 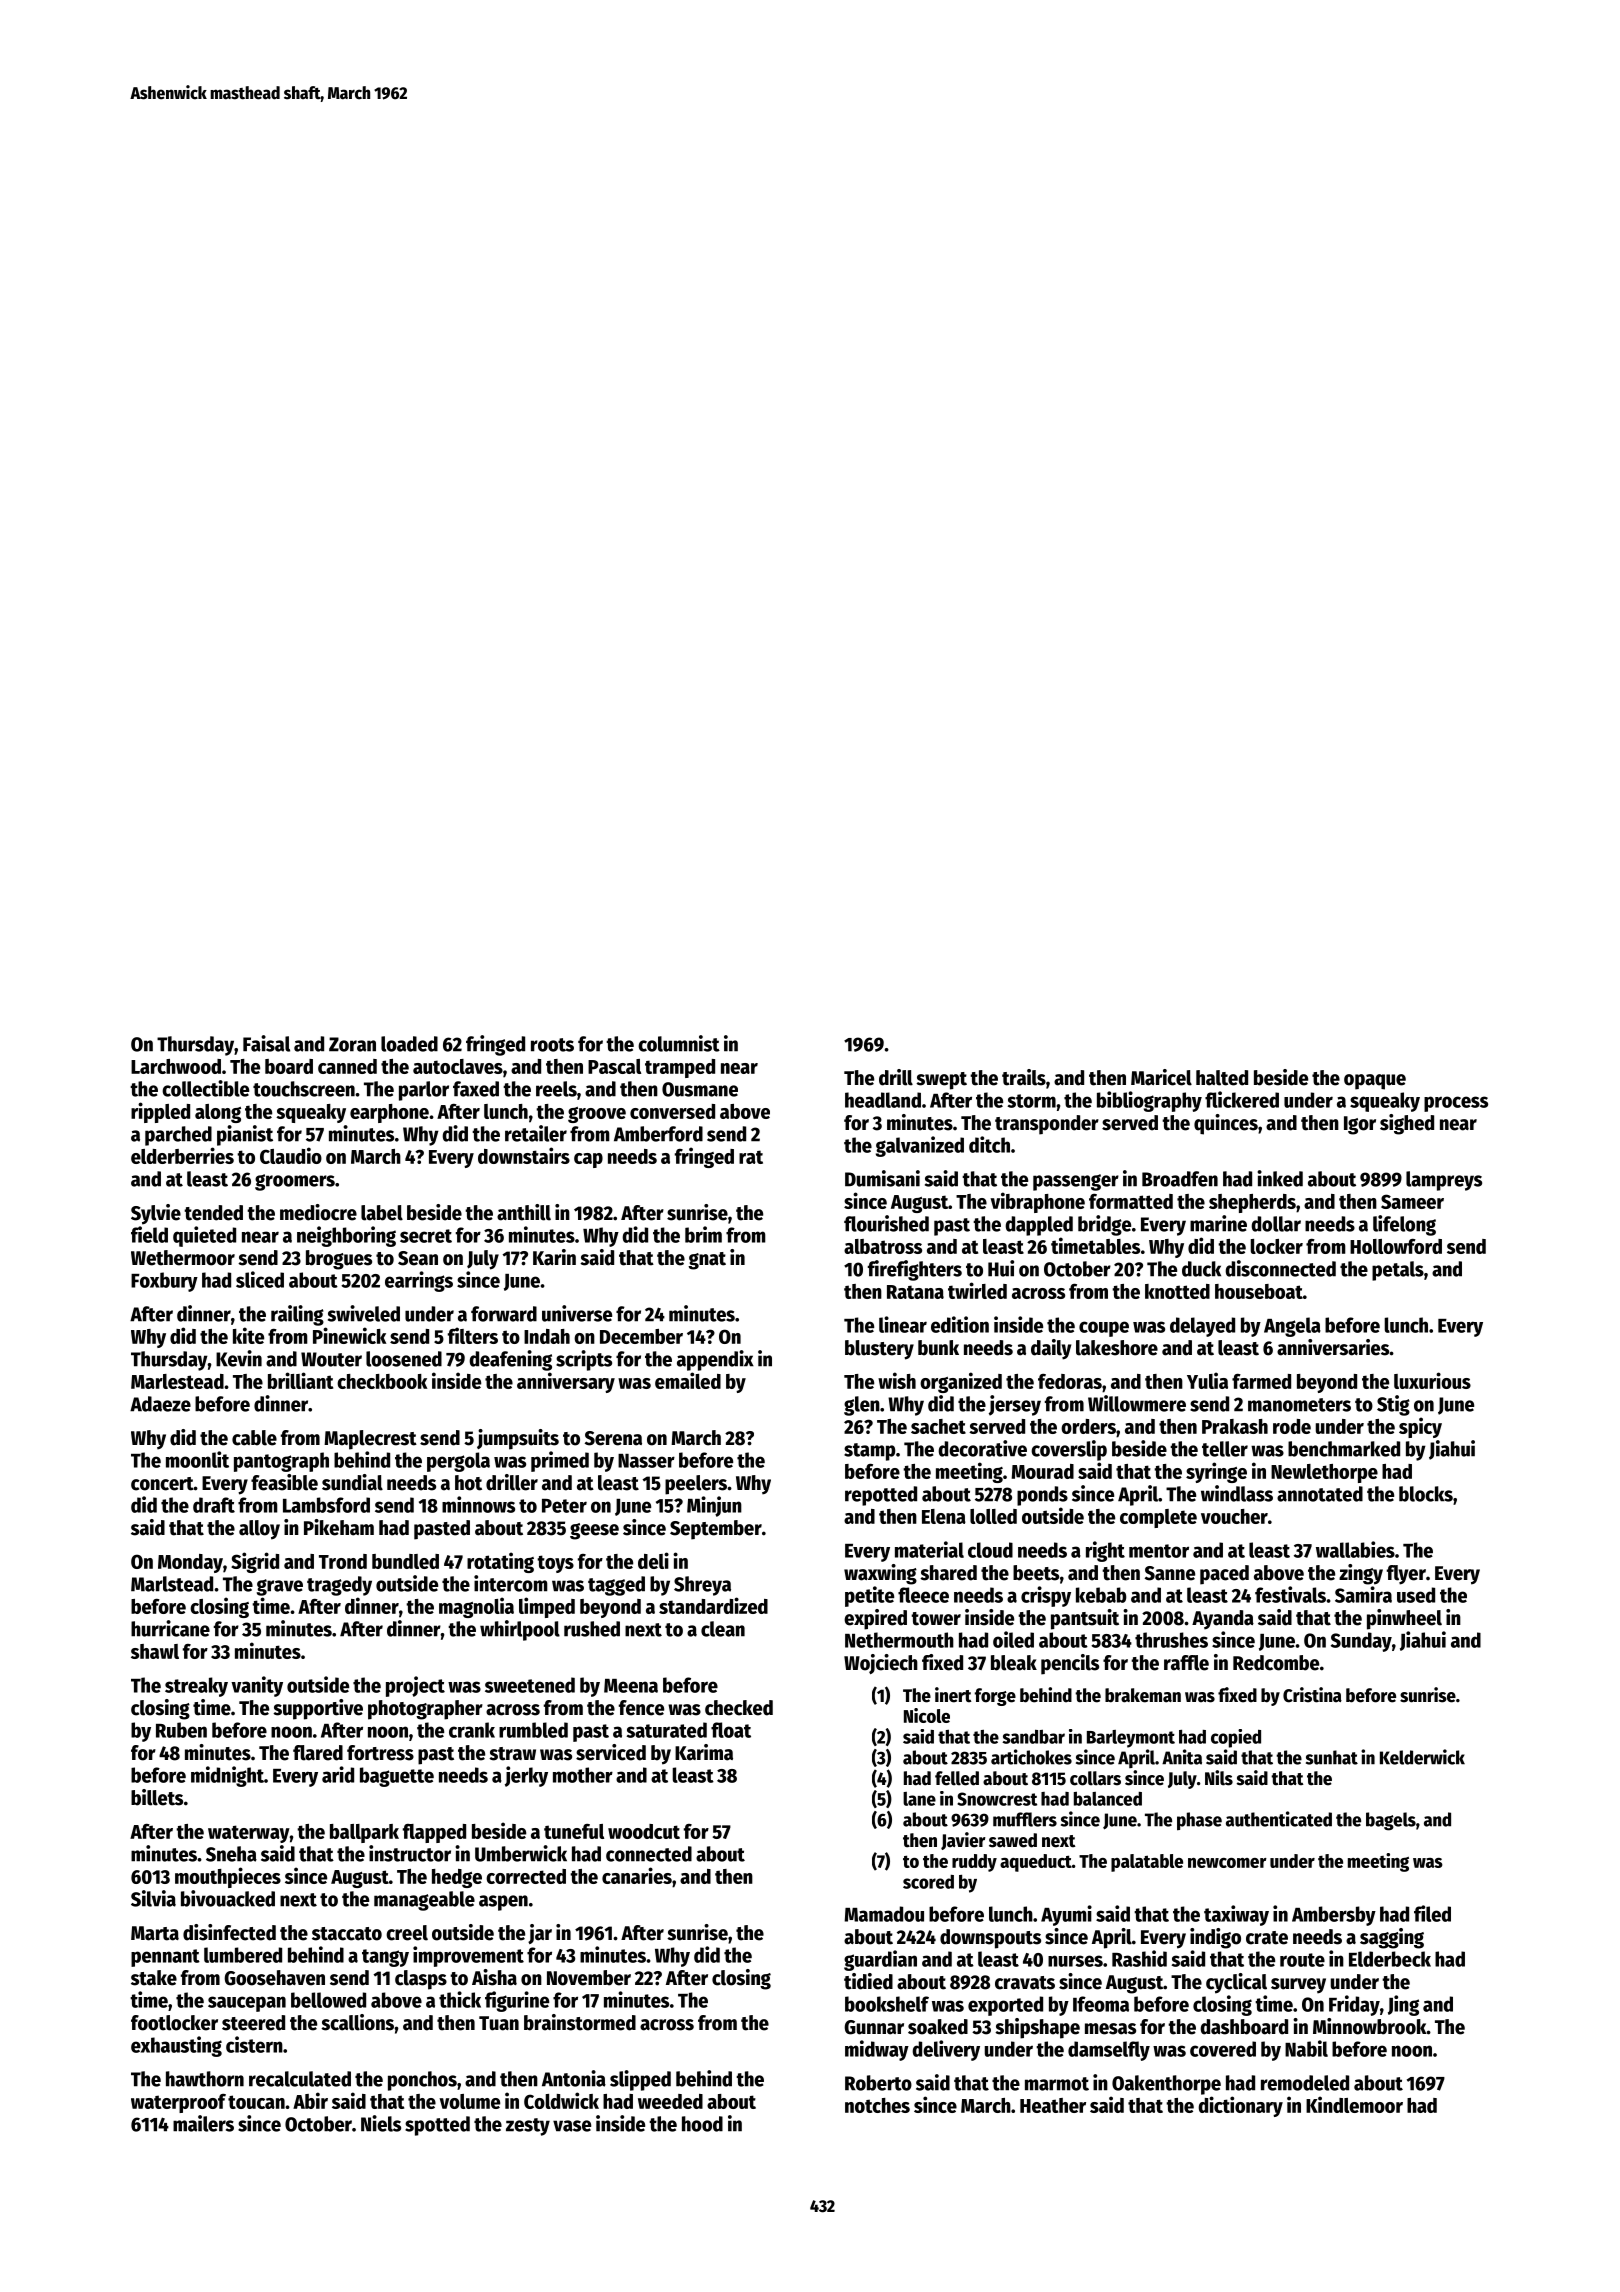 What do you see at coordinates (266, 1043) in the page?
I see `Faisal` at bounding box center [266, 1043].
